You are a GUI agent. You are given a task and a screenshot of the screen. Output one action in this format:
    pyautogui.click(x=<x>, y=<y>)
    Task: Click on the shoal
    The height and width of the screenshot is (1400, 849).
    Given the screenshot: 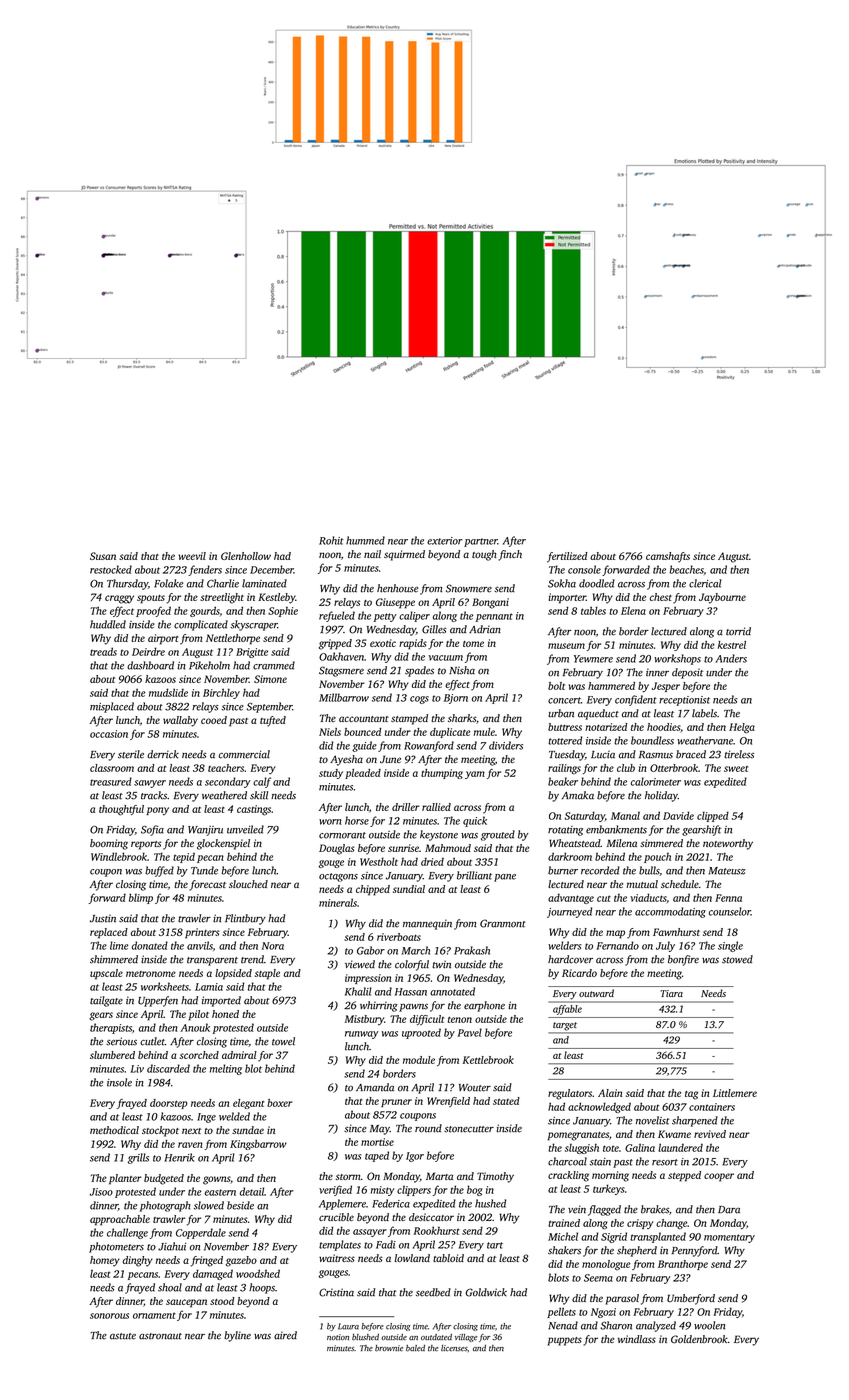 What is the action you would take?
    pyautogui.click(x=170, y=1287)
